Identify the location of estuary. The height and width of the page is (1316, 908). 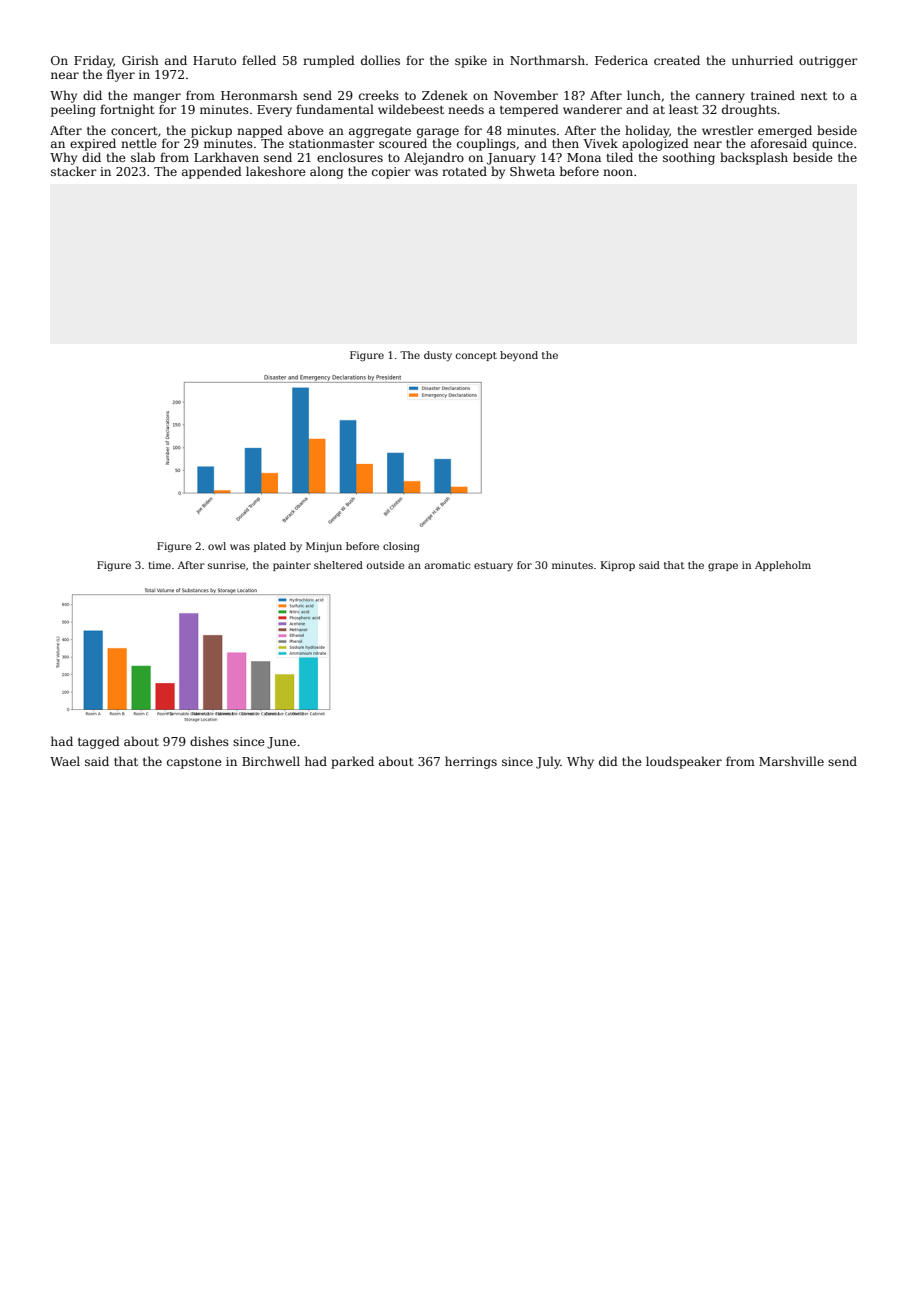
(493, 567).
